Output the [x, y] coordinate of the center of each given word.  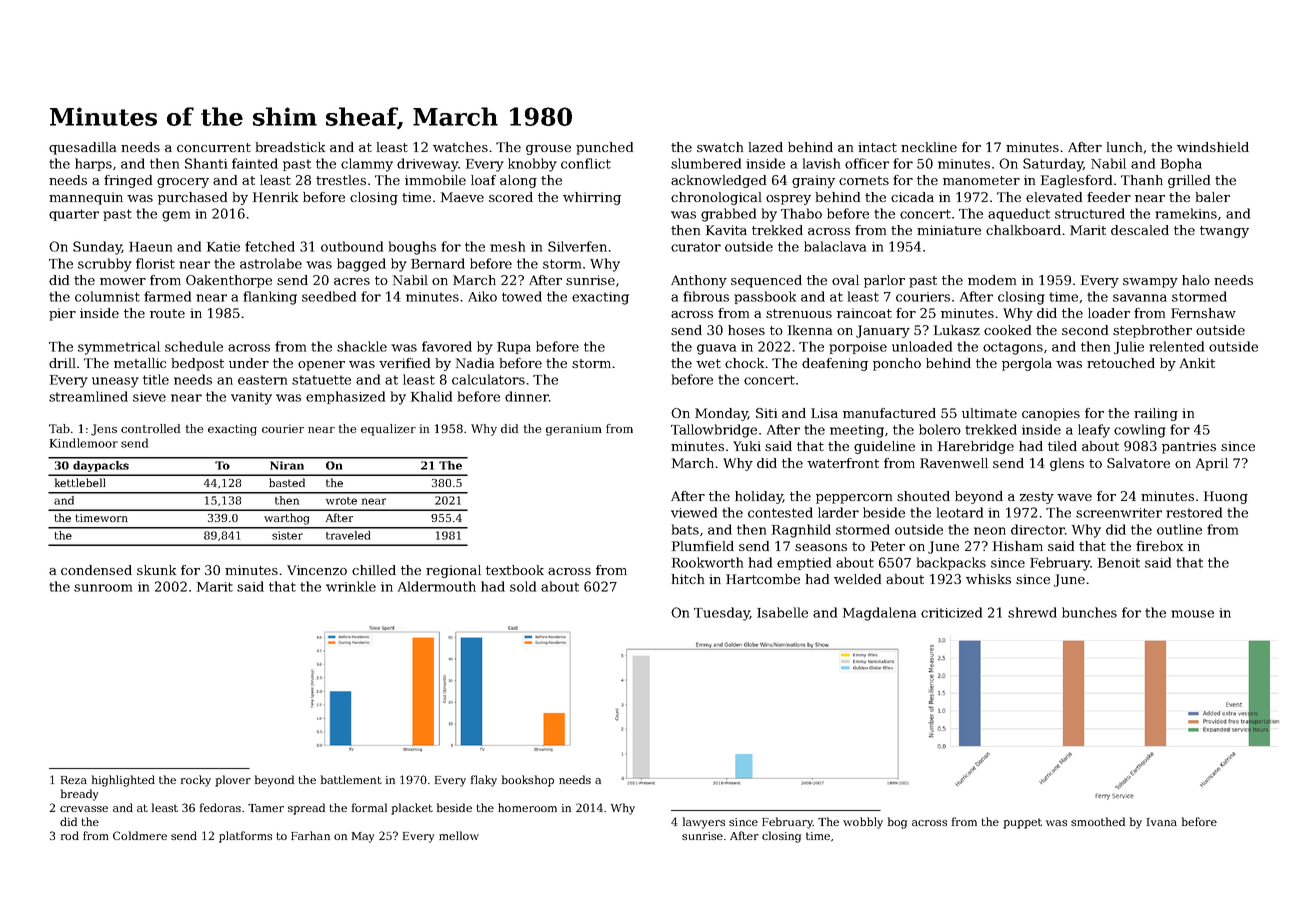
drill [62, 363]
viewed [694, 512]
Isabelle [782, 612]
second [1085, 330]
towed [522, 296]
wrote [341, 501]
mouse [1192, 614]
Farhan [310, 835]
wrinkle [351, 586]
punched [604, 148]
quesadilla [82, 148]
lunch [1124, 147]
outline [1179, 529]
